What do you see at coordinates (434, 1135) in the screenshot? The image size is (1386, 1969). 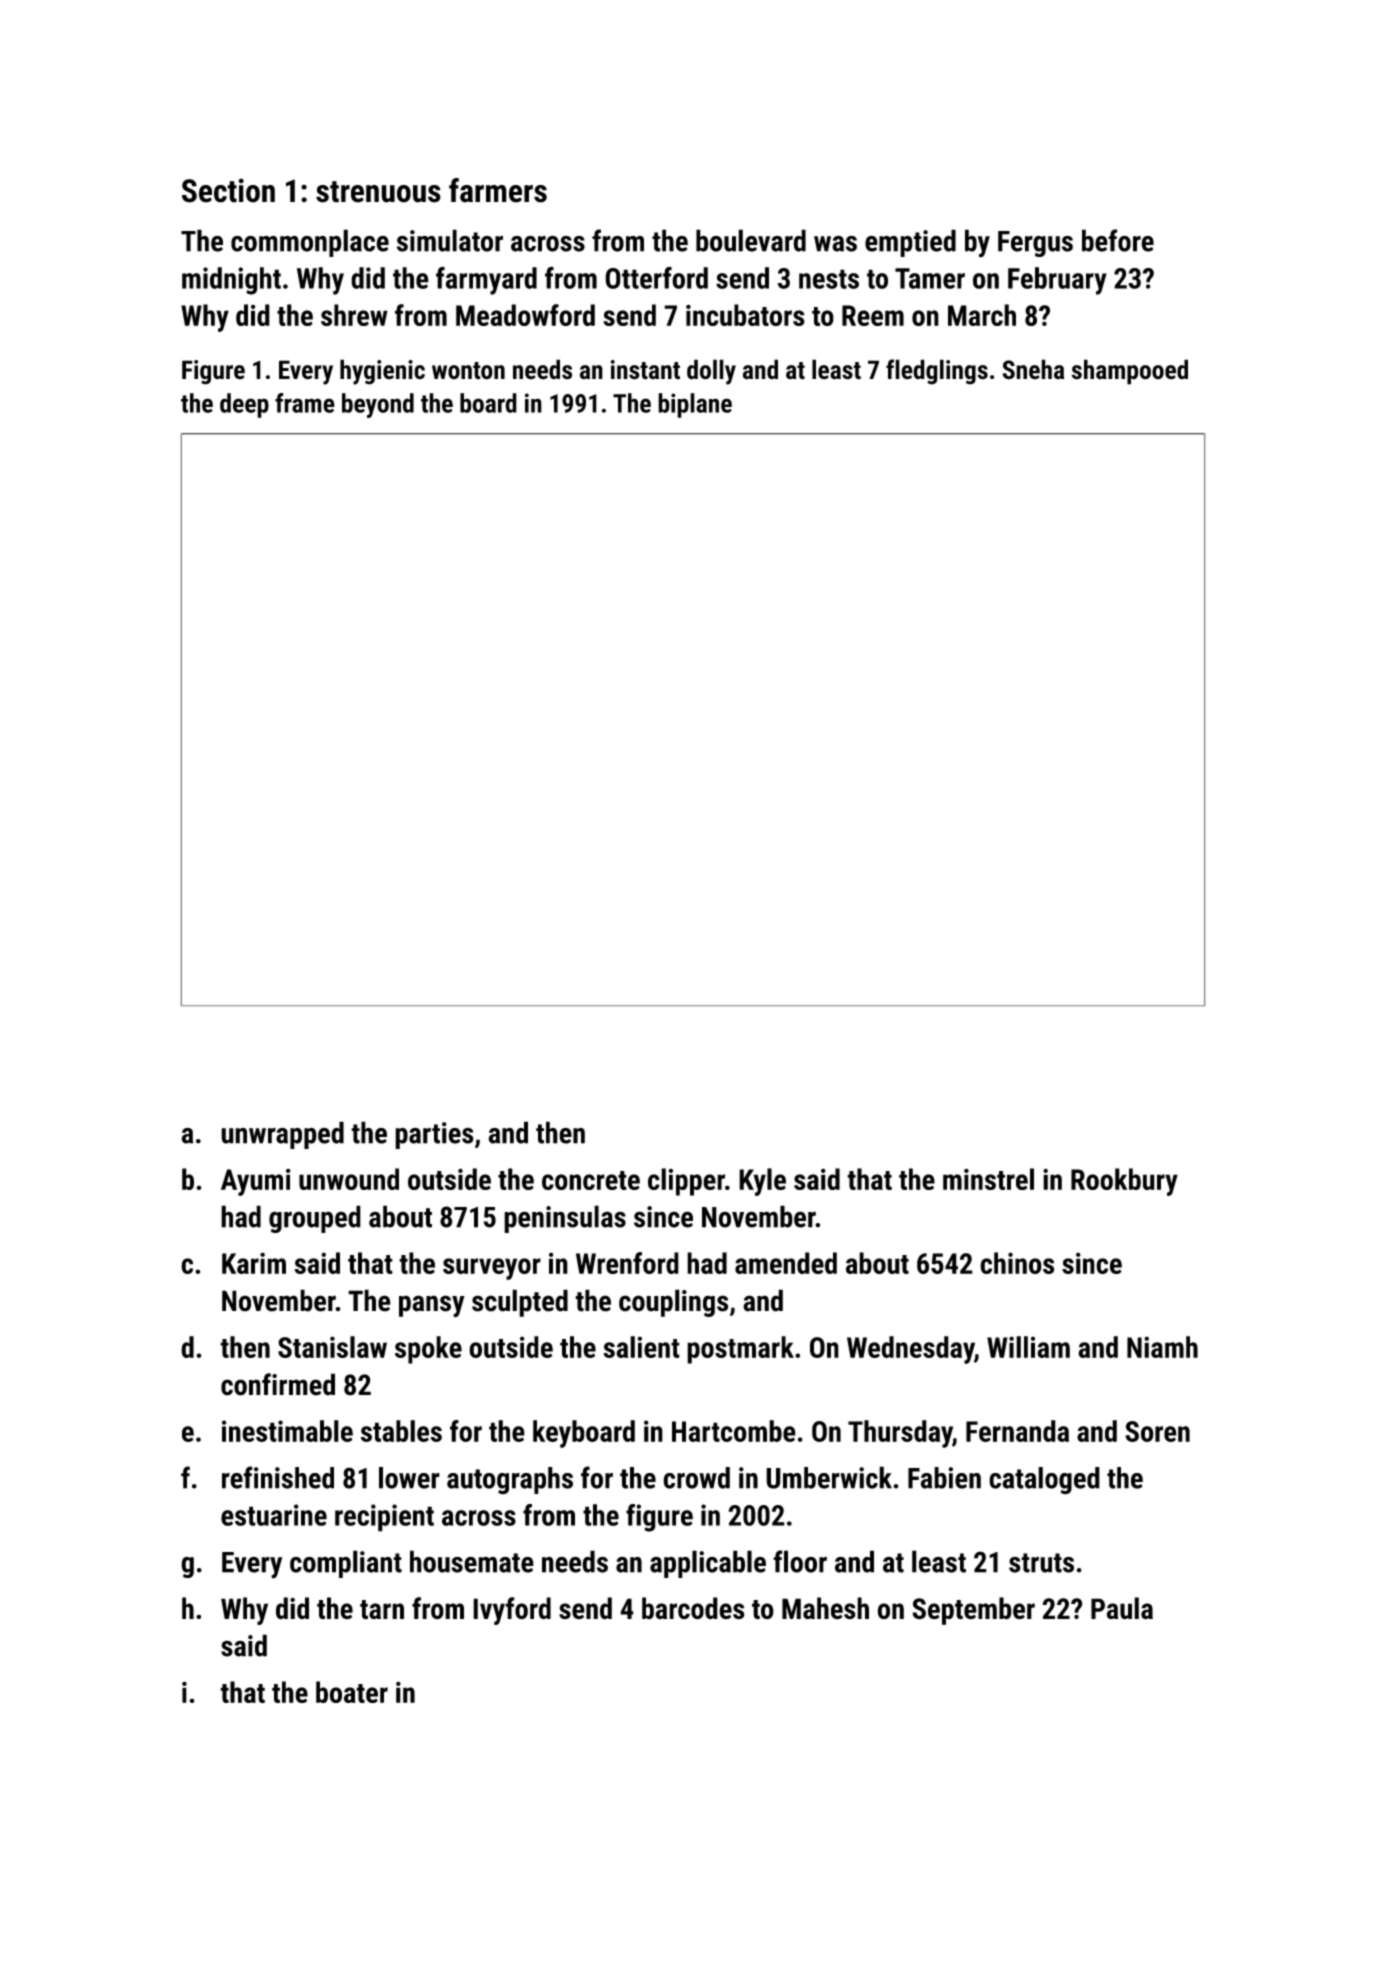 I see `parties` at bounding box center [434, 1135].
